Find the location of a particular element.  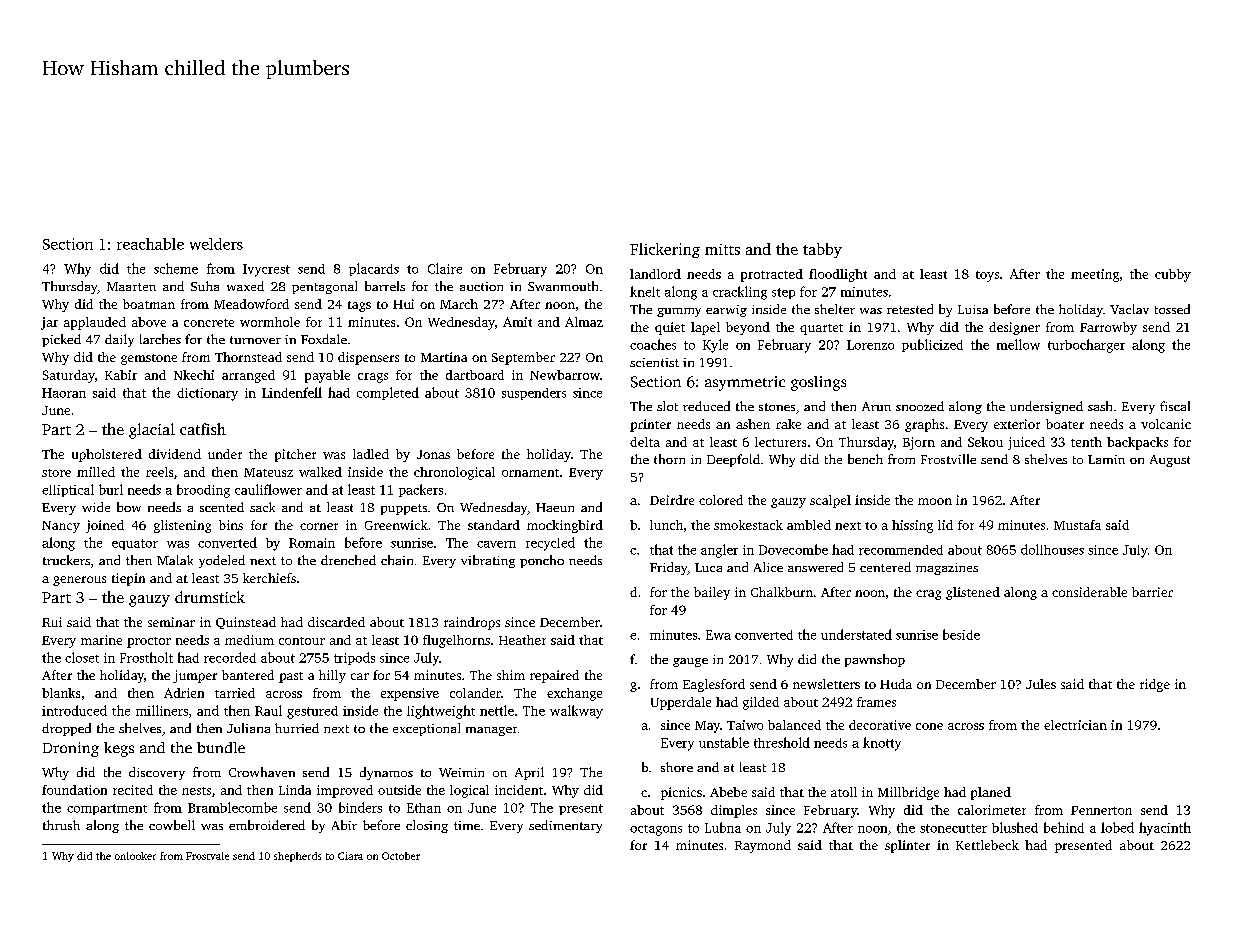

Raymond is located at coordinates (763, 846).
